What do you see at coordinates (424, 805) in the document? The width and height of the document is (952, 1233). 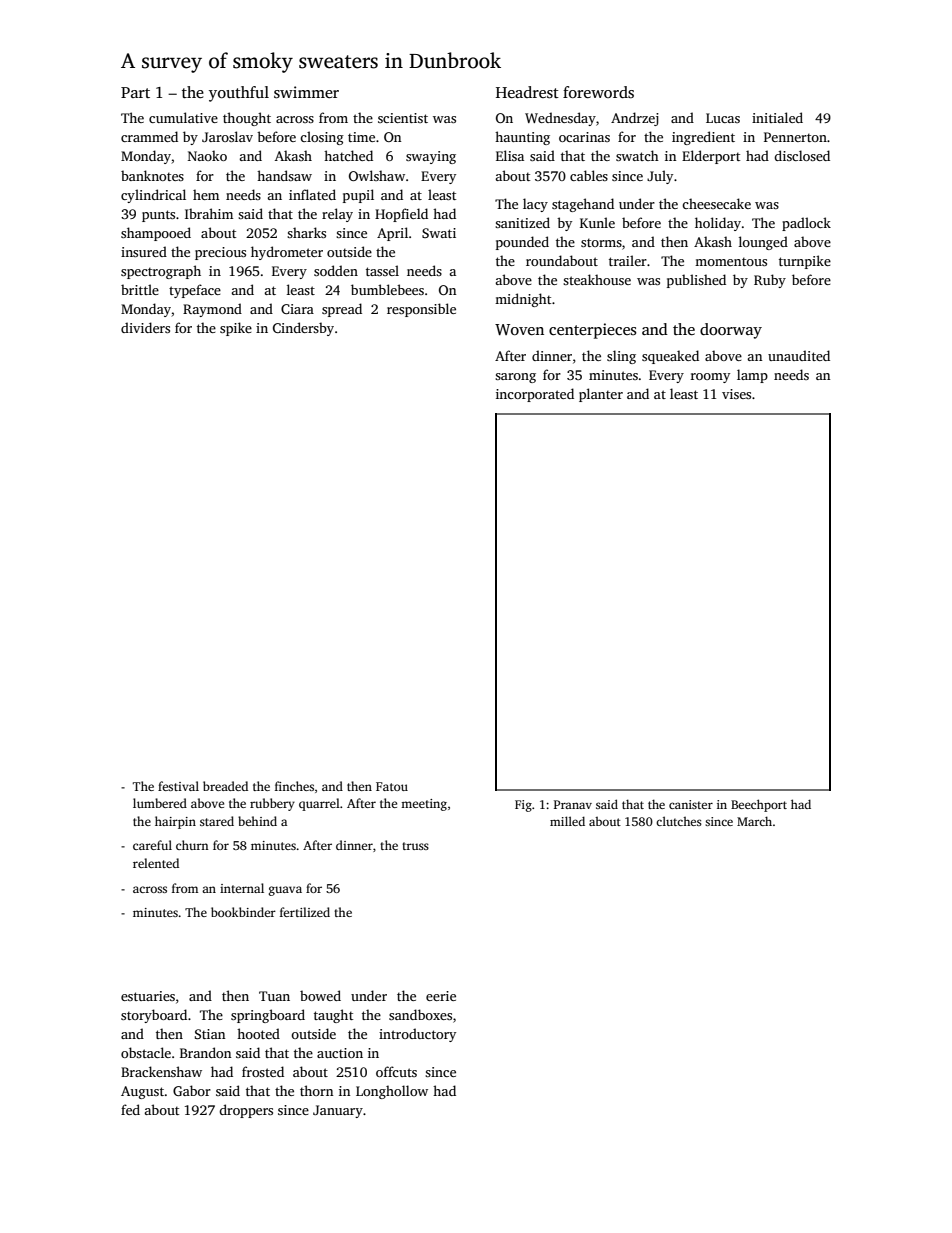 I see `meeting` at bounding box center [424, 805].
